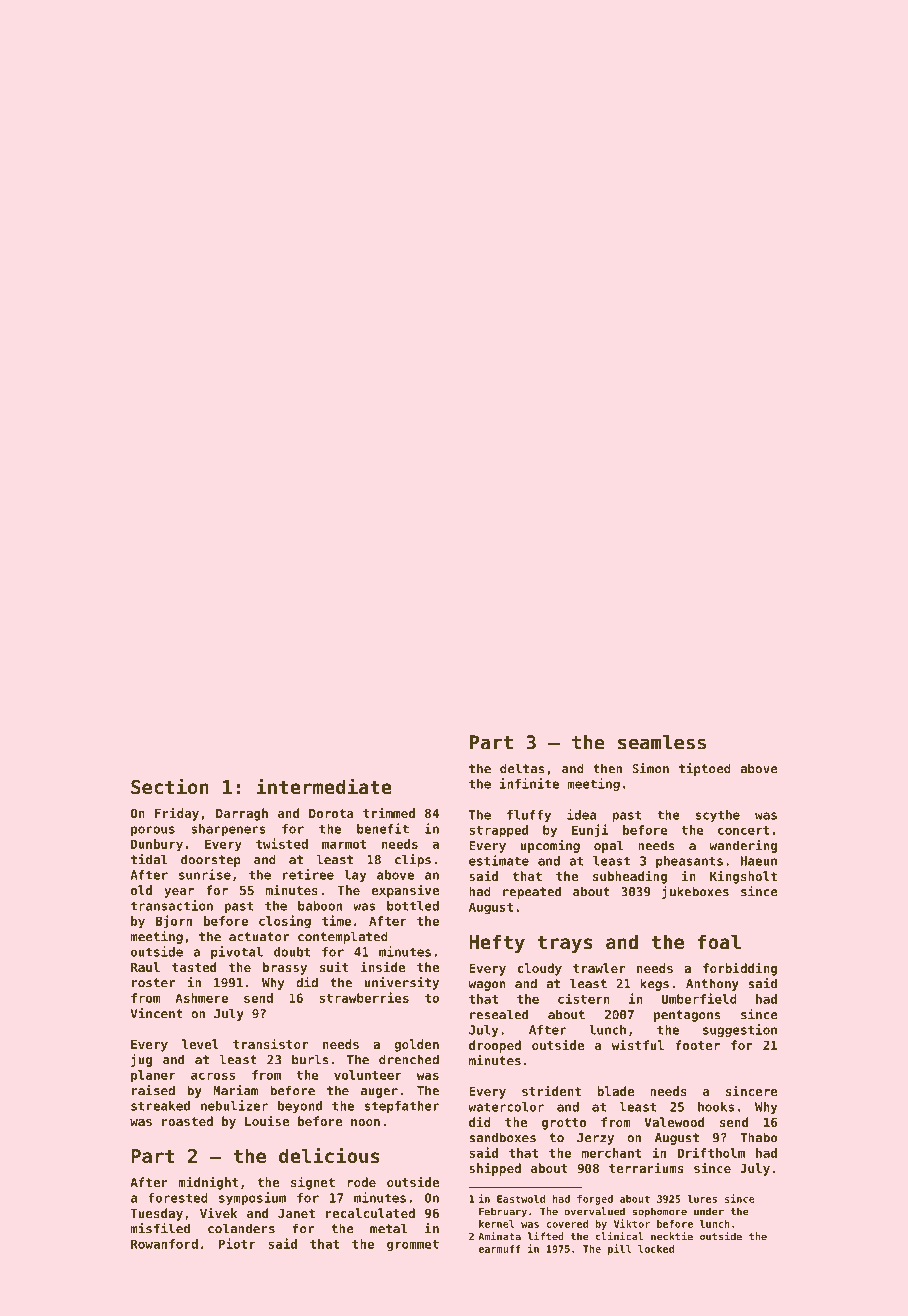 The width and height of the document is (908, 1316). What do you see at coordinates (164, 1244) in the document?
I see `Rowanford` at bounding box center [164, 1244].
